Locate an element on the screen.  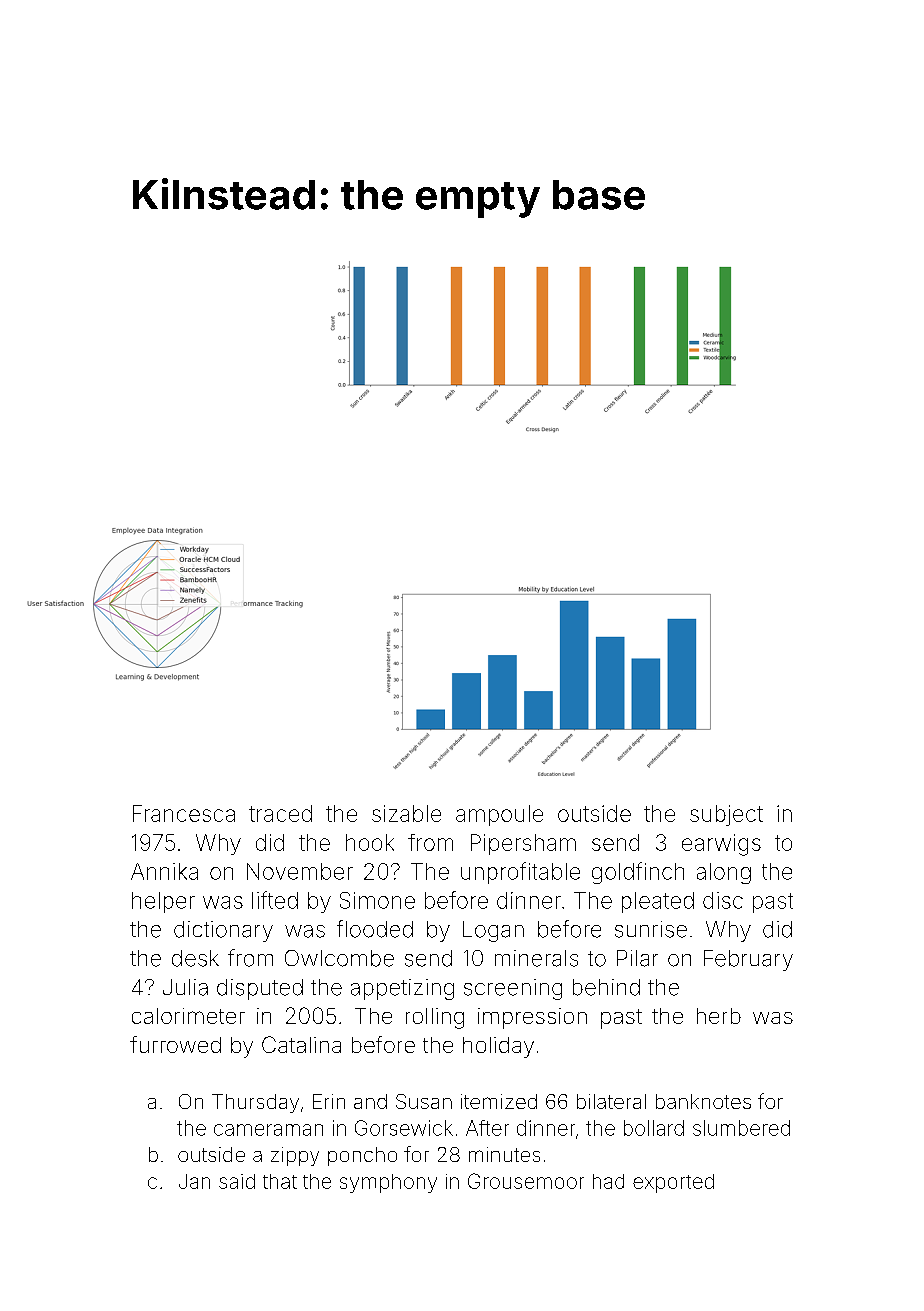
sunrise is located at coordinates (651, 929).
